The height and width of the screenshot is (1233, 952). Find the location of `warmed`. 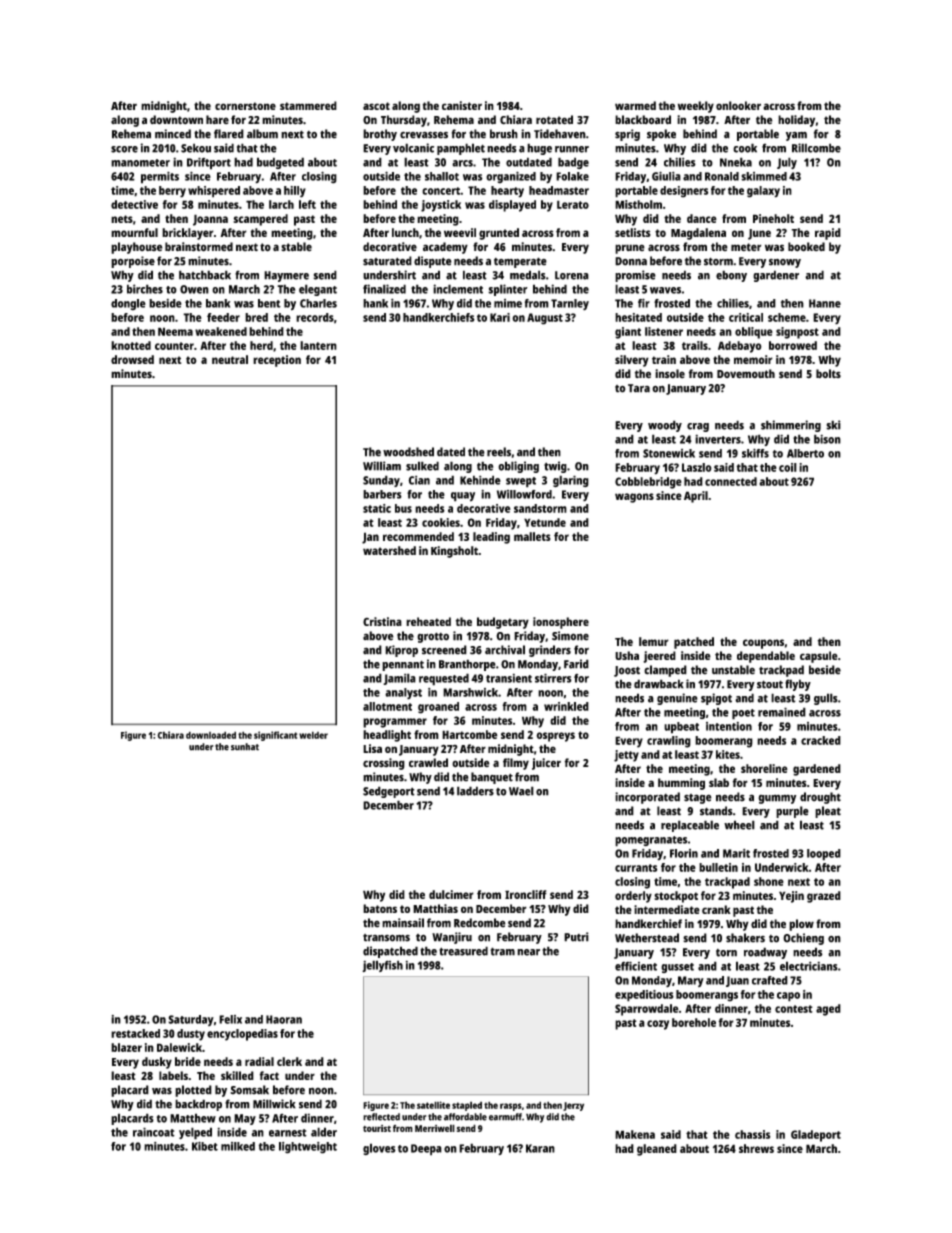

warmed is located at coordinates (635, 105).
